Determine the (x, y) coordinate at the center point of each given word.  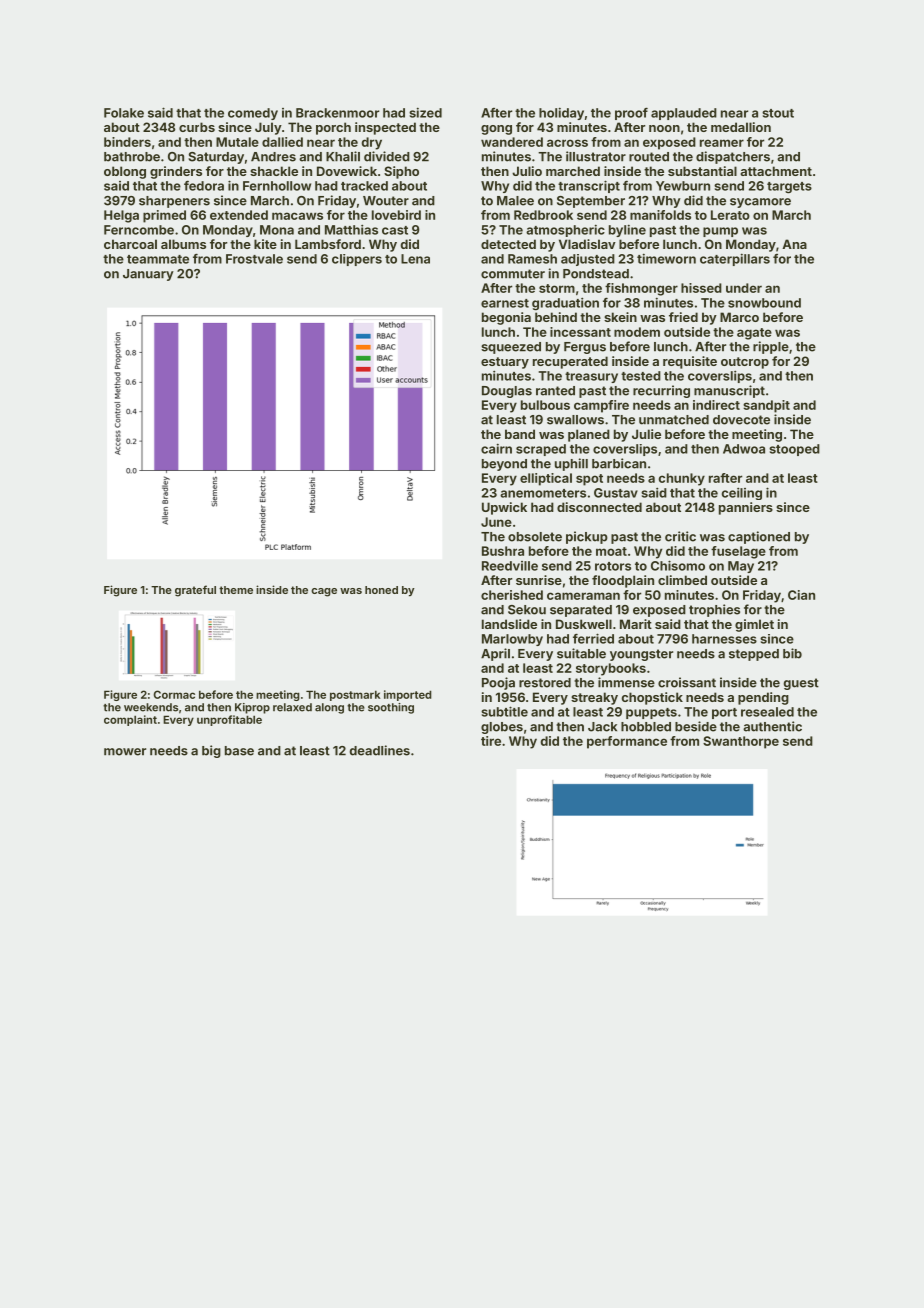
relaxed (292, 707)
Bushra (503, 551)
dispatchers (733, 157)
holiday (561, 113)
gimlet (754, 625)
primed (164, 216)
